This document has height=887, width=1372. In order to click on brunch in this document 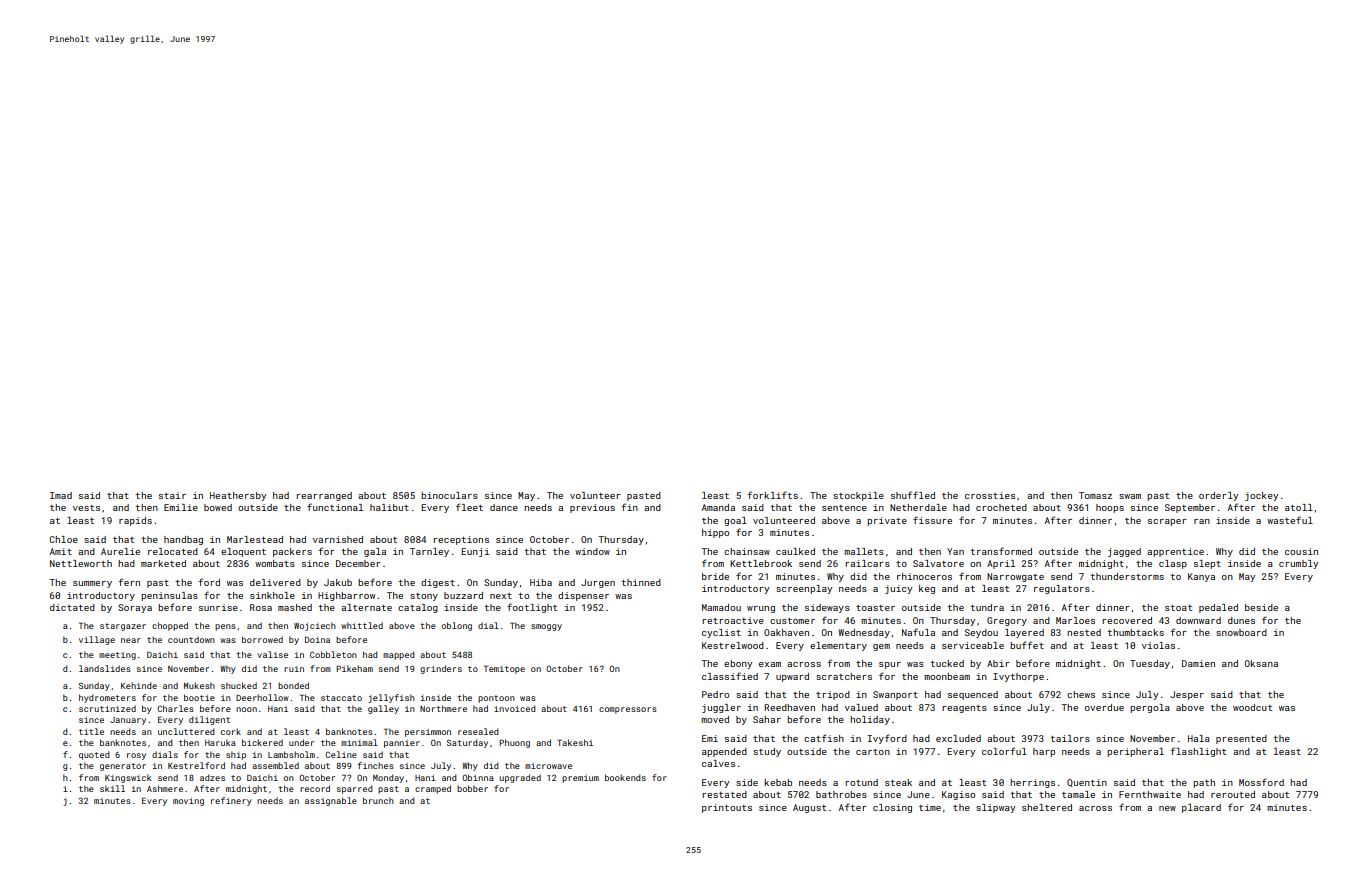, I will do `click(378, 800)`.
